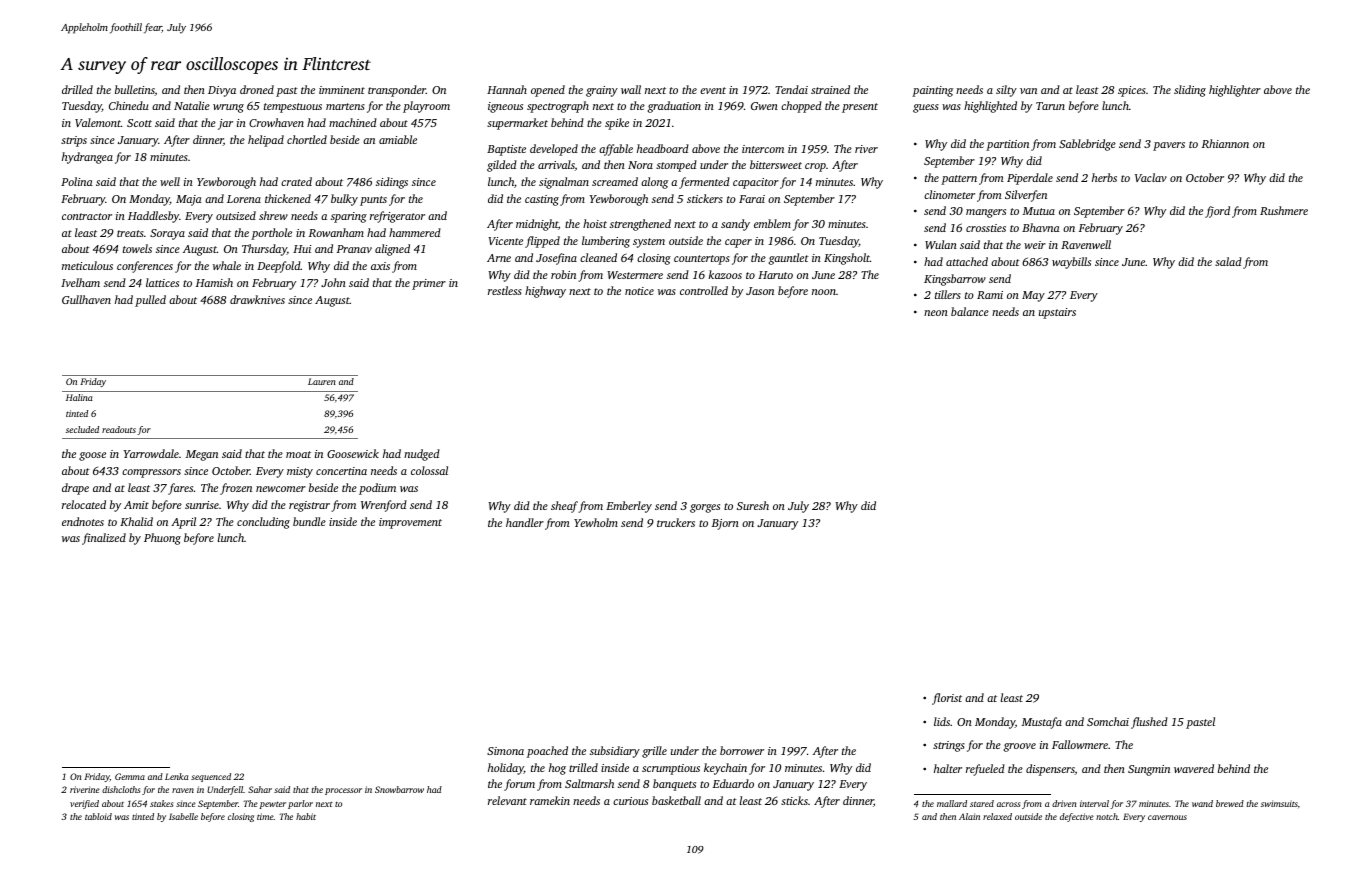  I want to click on upstairs, so click(1057, 313).
